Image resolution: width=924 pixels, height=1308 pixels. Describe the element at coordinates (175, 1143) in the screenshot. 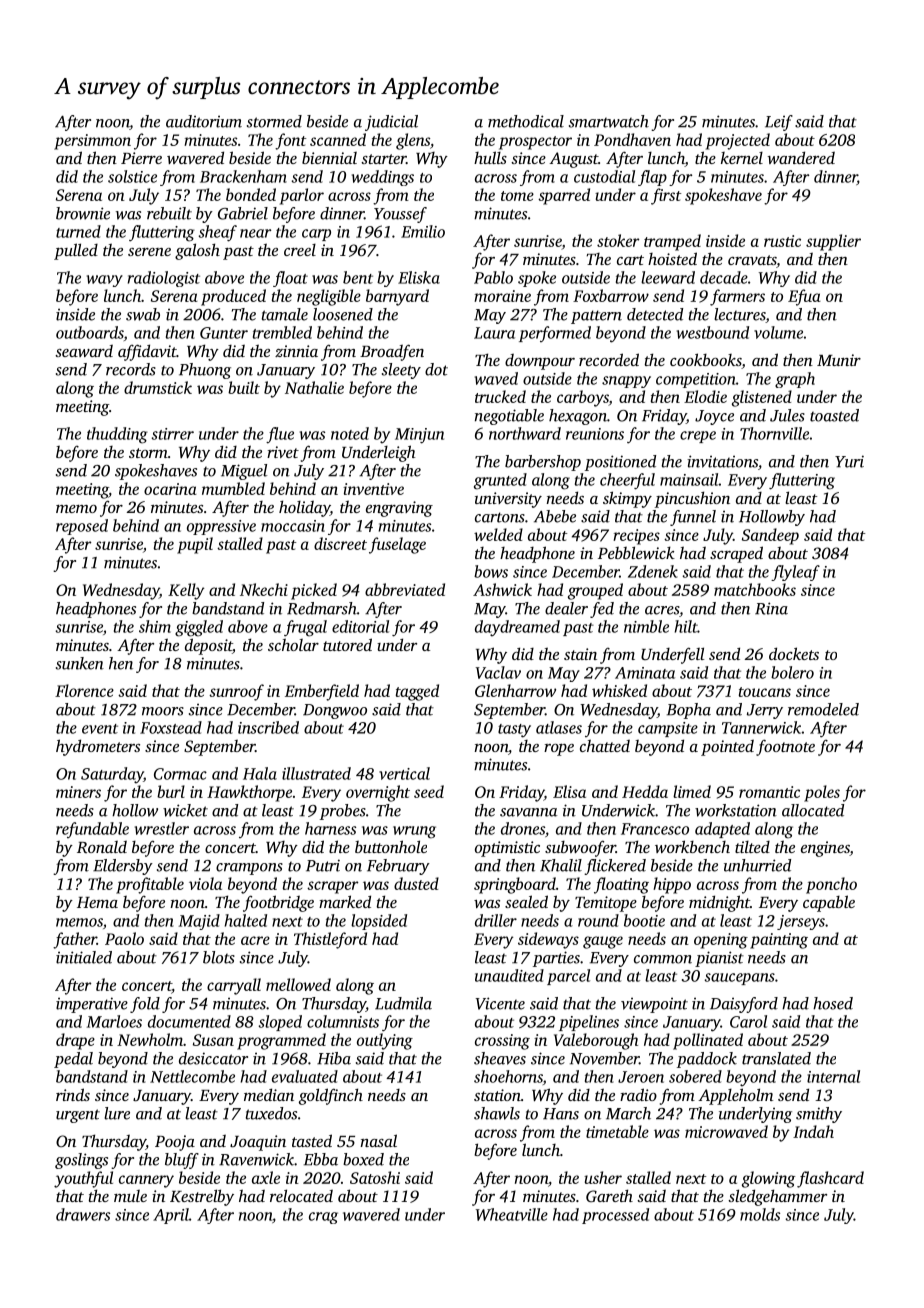

I see `Pooja` at that location.
